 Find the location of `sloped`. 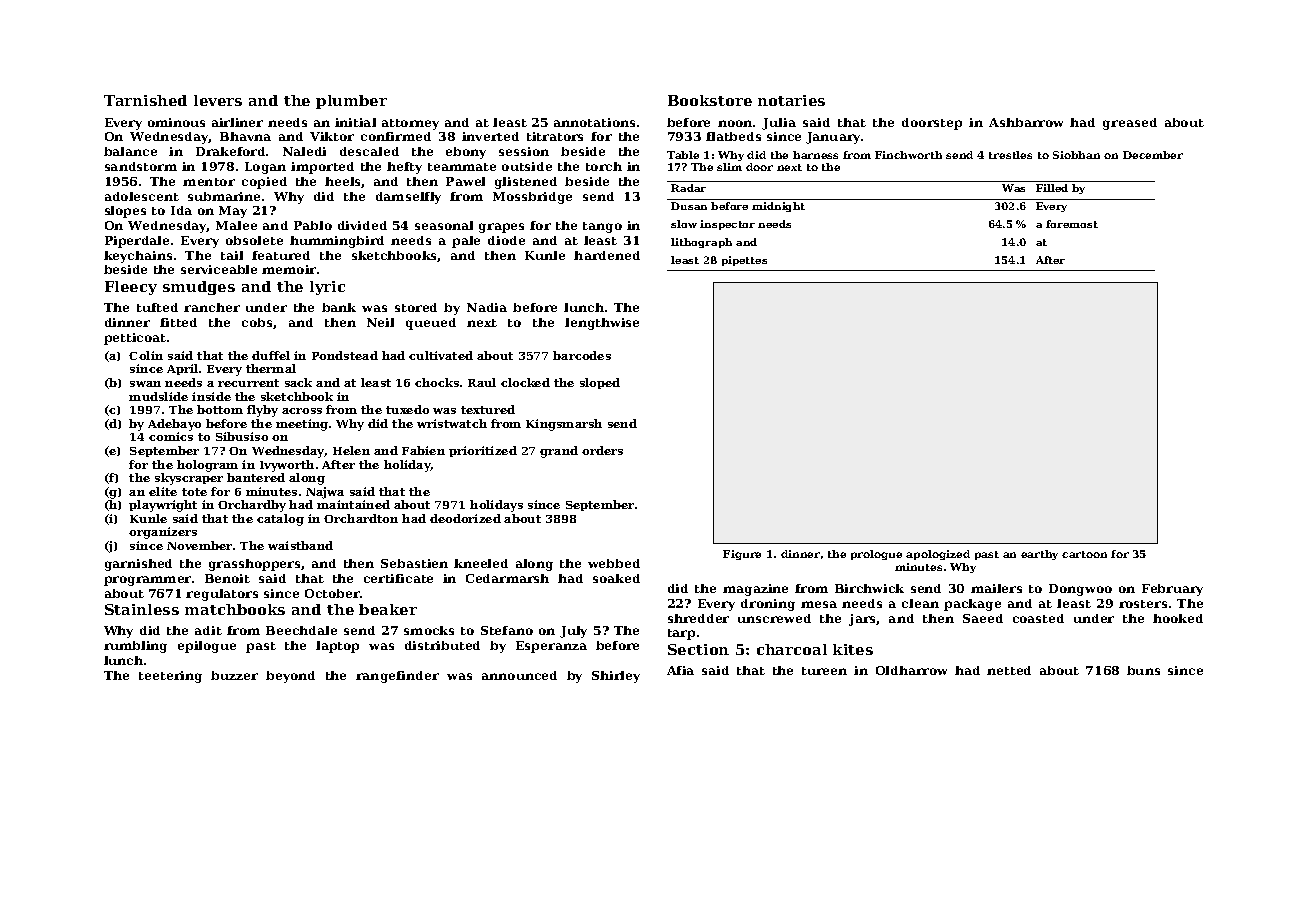

sloped is located at coordinates (600, 383).
